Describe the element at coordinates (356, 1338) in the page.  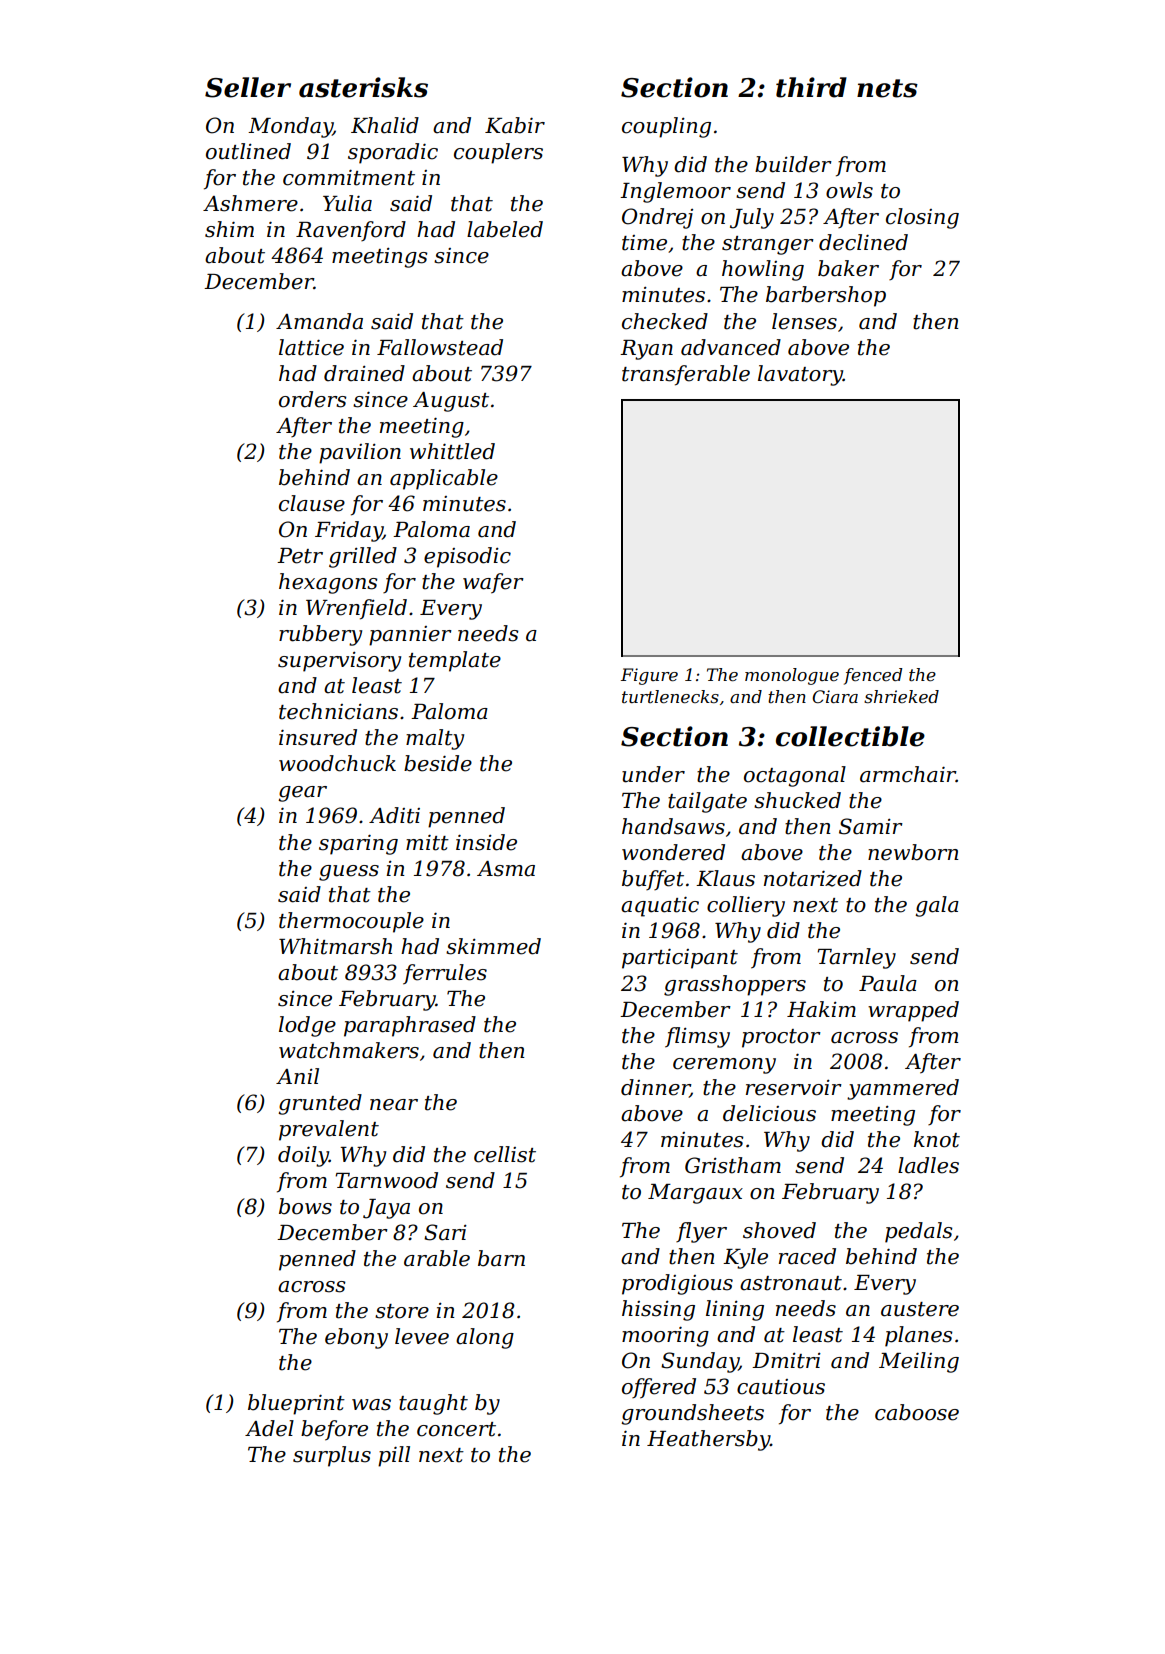
I see `ebony` at that location.
